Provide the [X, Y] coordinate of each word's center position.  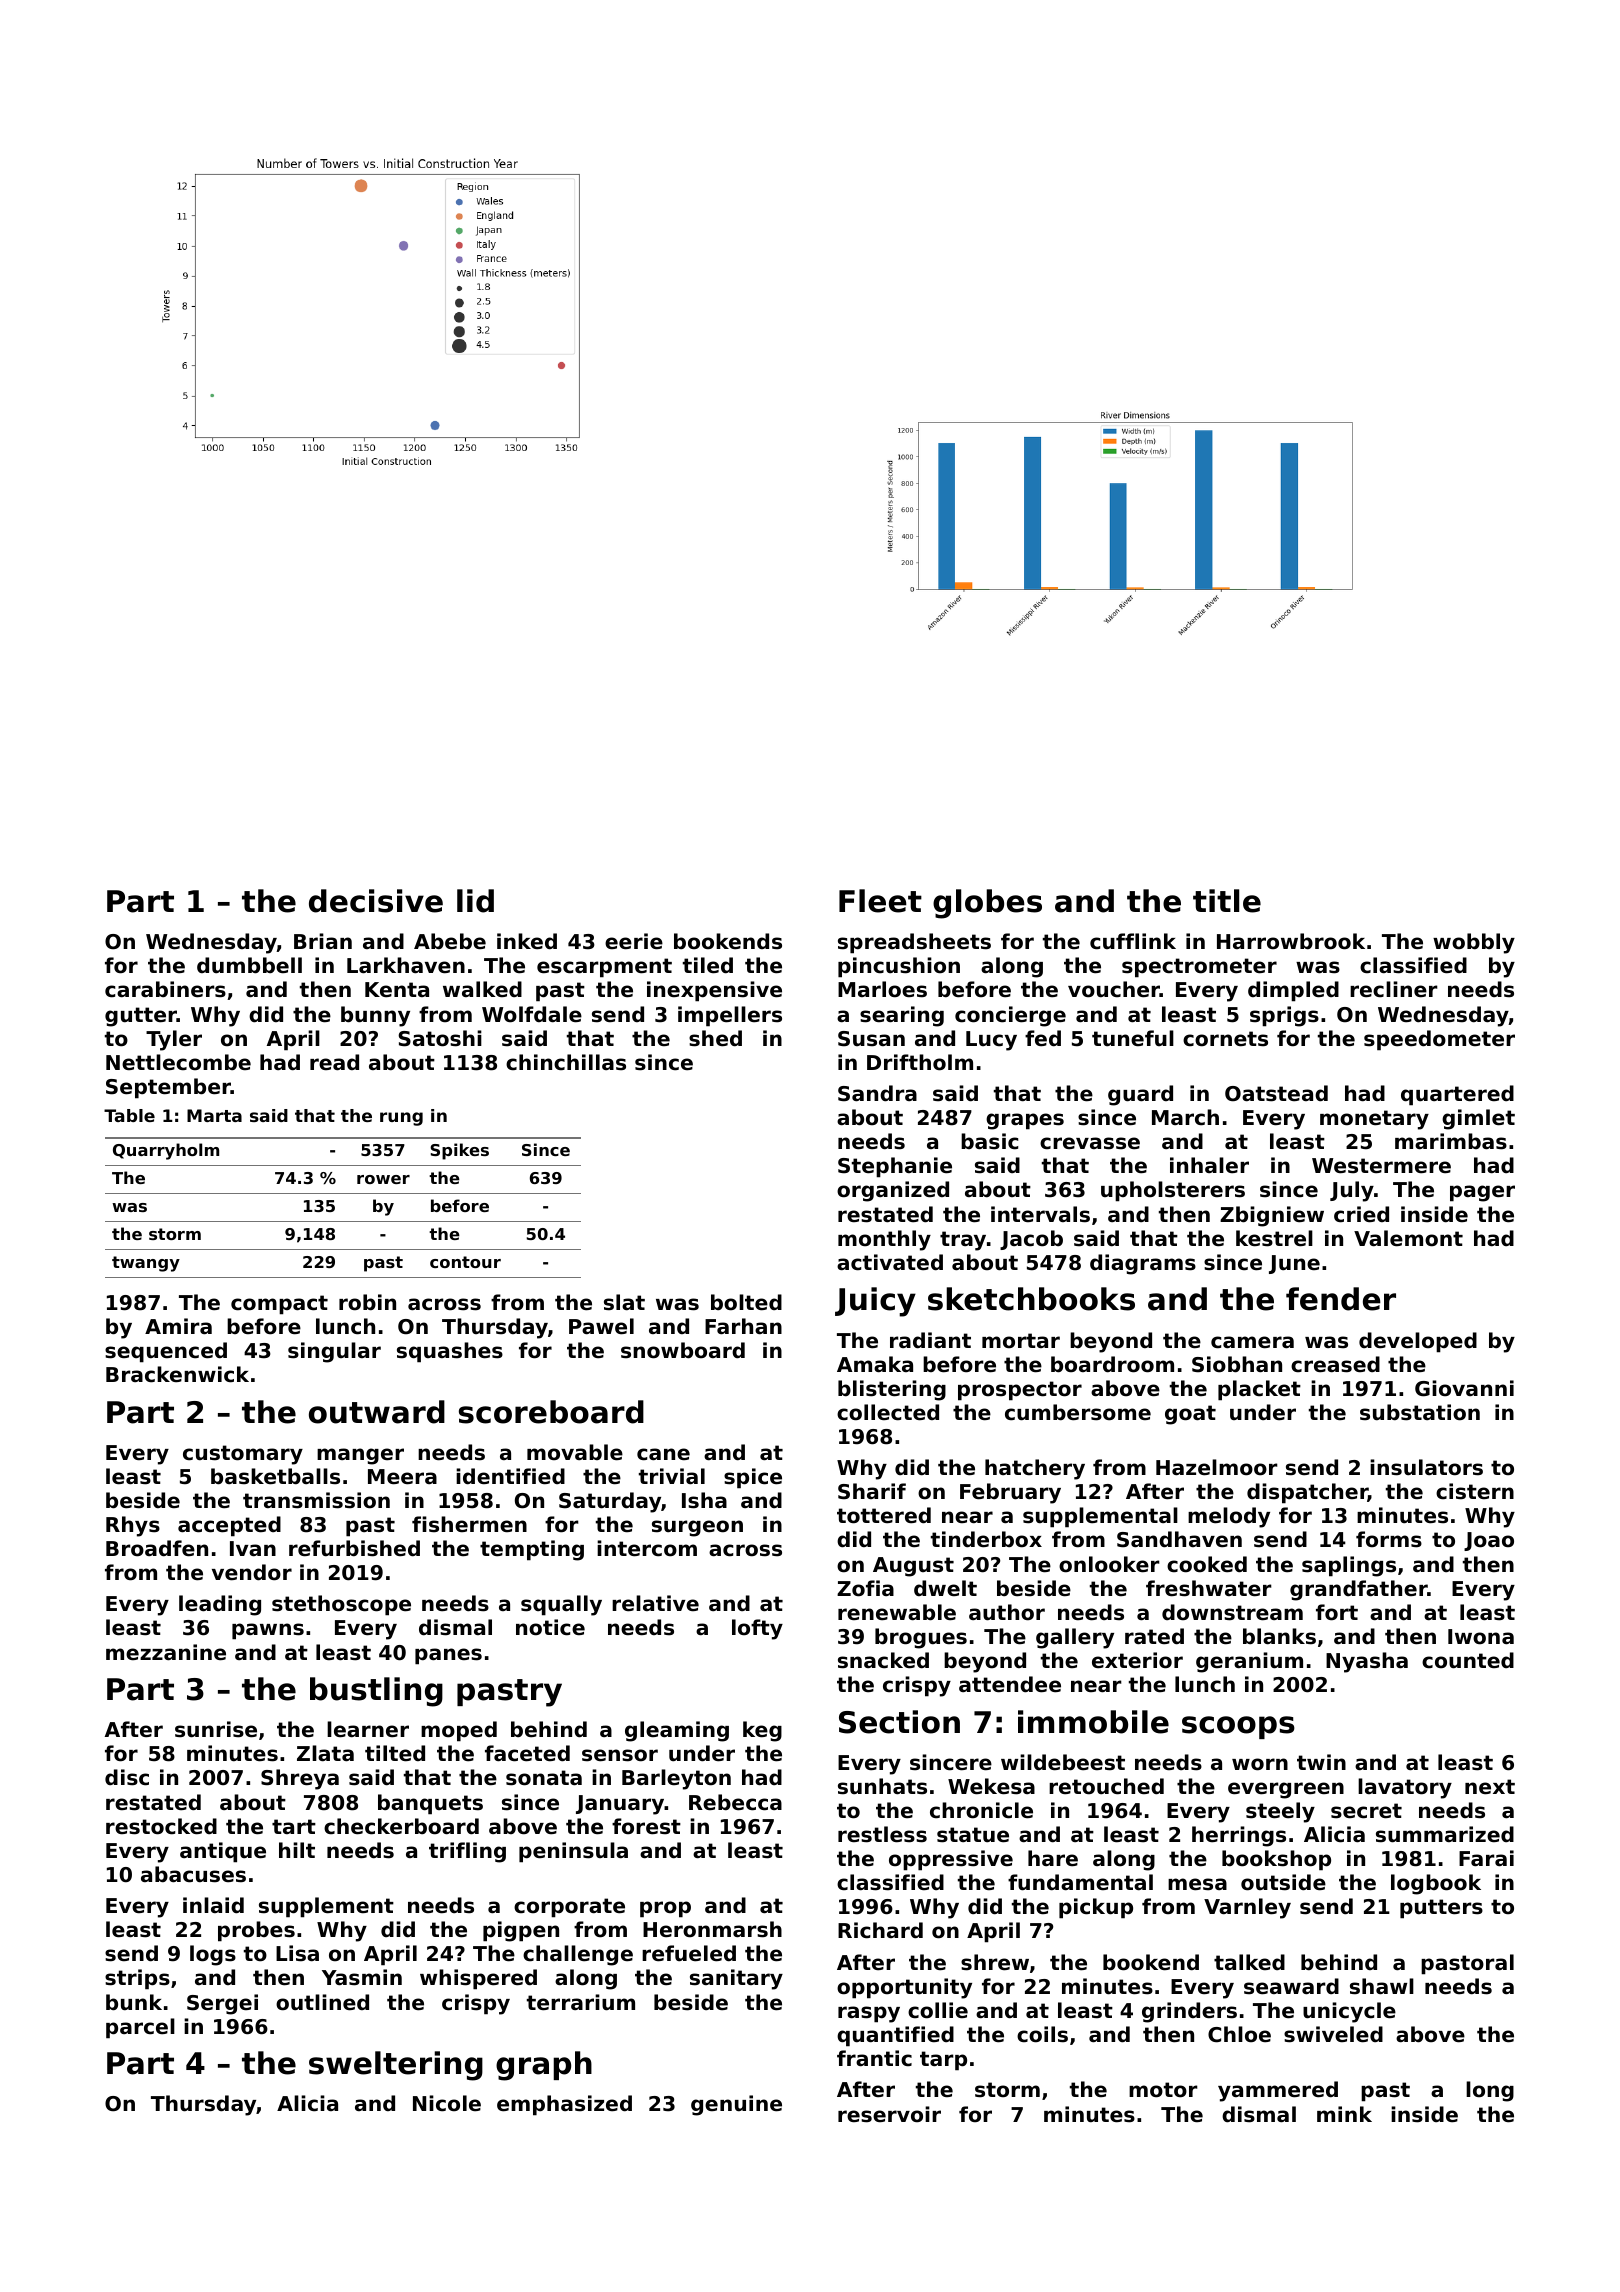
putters [1441, 1909]
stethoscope [341, 1605]
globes [987, 904]
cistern [1475, 1491]
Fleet [880, 901]
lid [475, 901]
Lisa [297, 1953]
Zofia [865, 1588]
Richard [880, 1930]
